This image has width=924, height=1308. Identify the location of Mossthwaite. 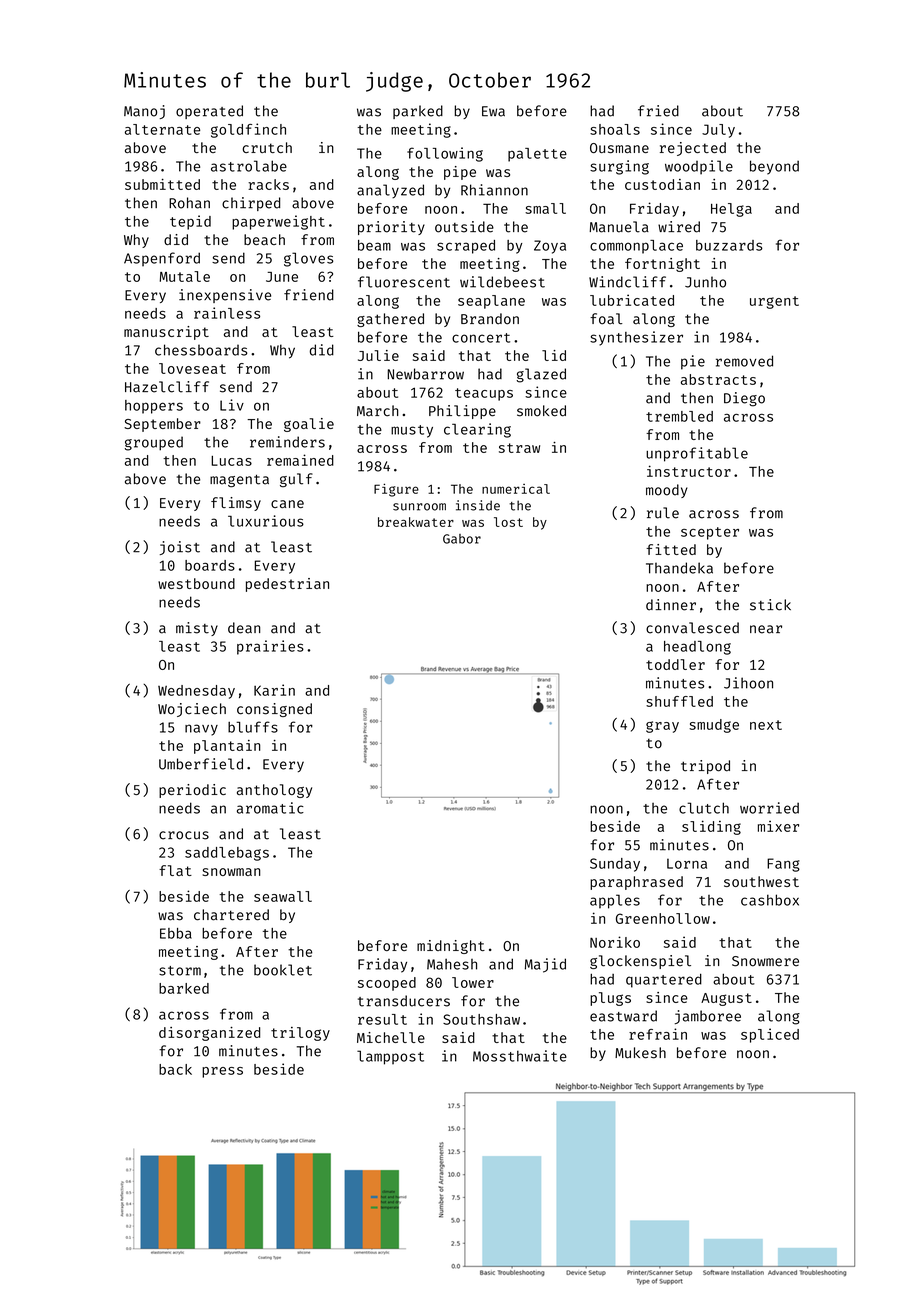
(520, 1056).
